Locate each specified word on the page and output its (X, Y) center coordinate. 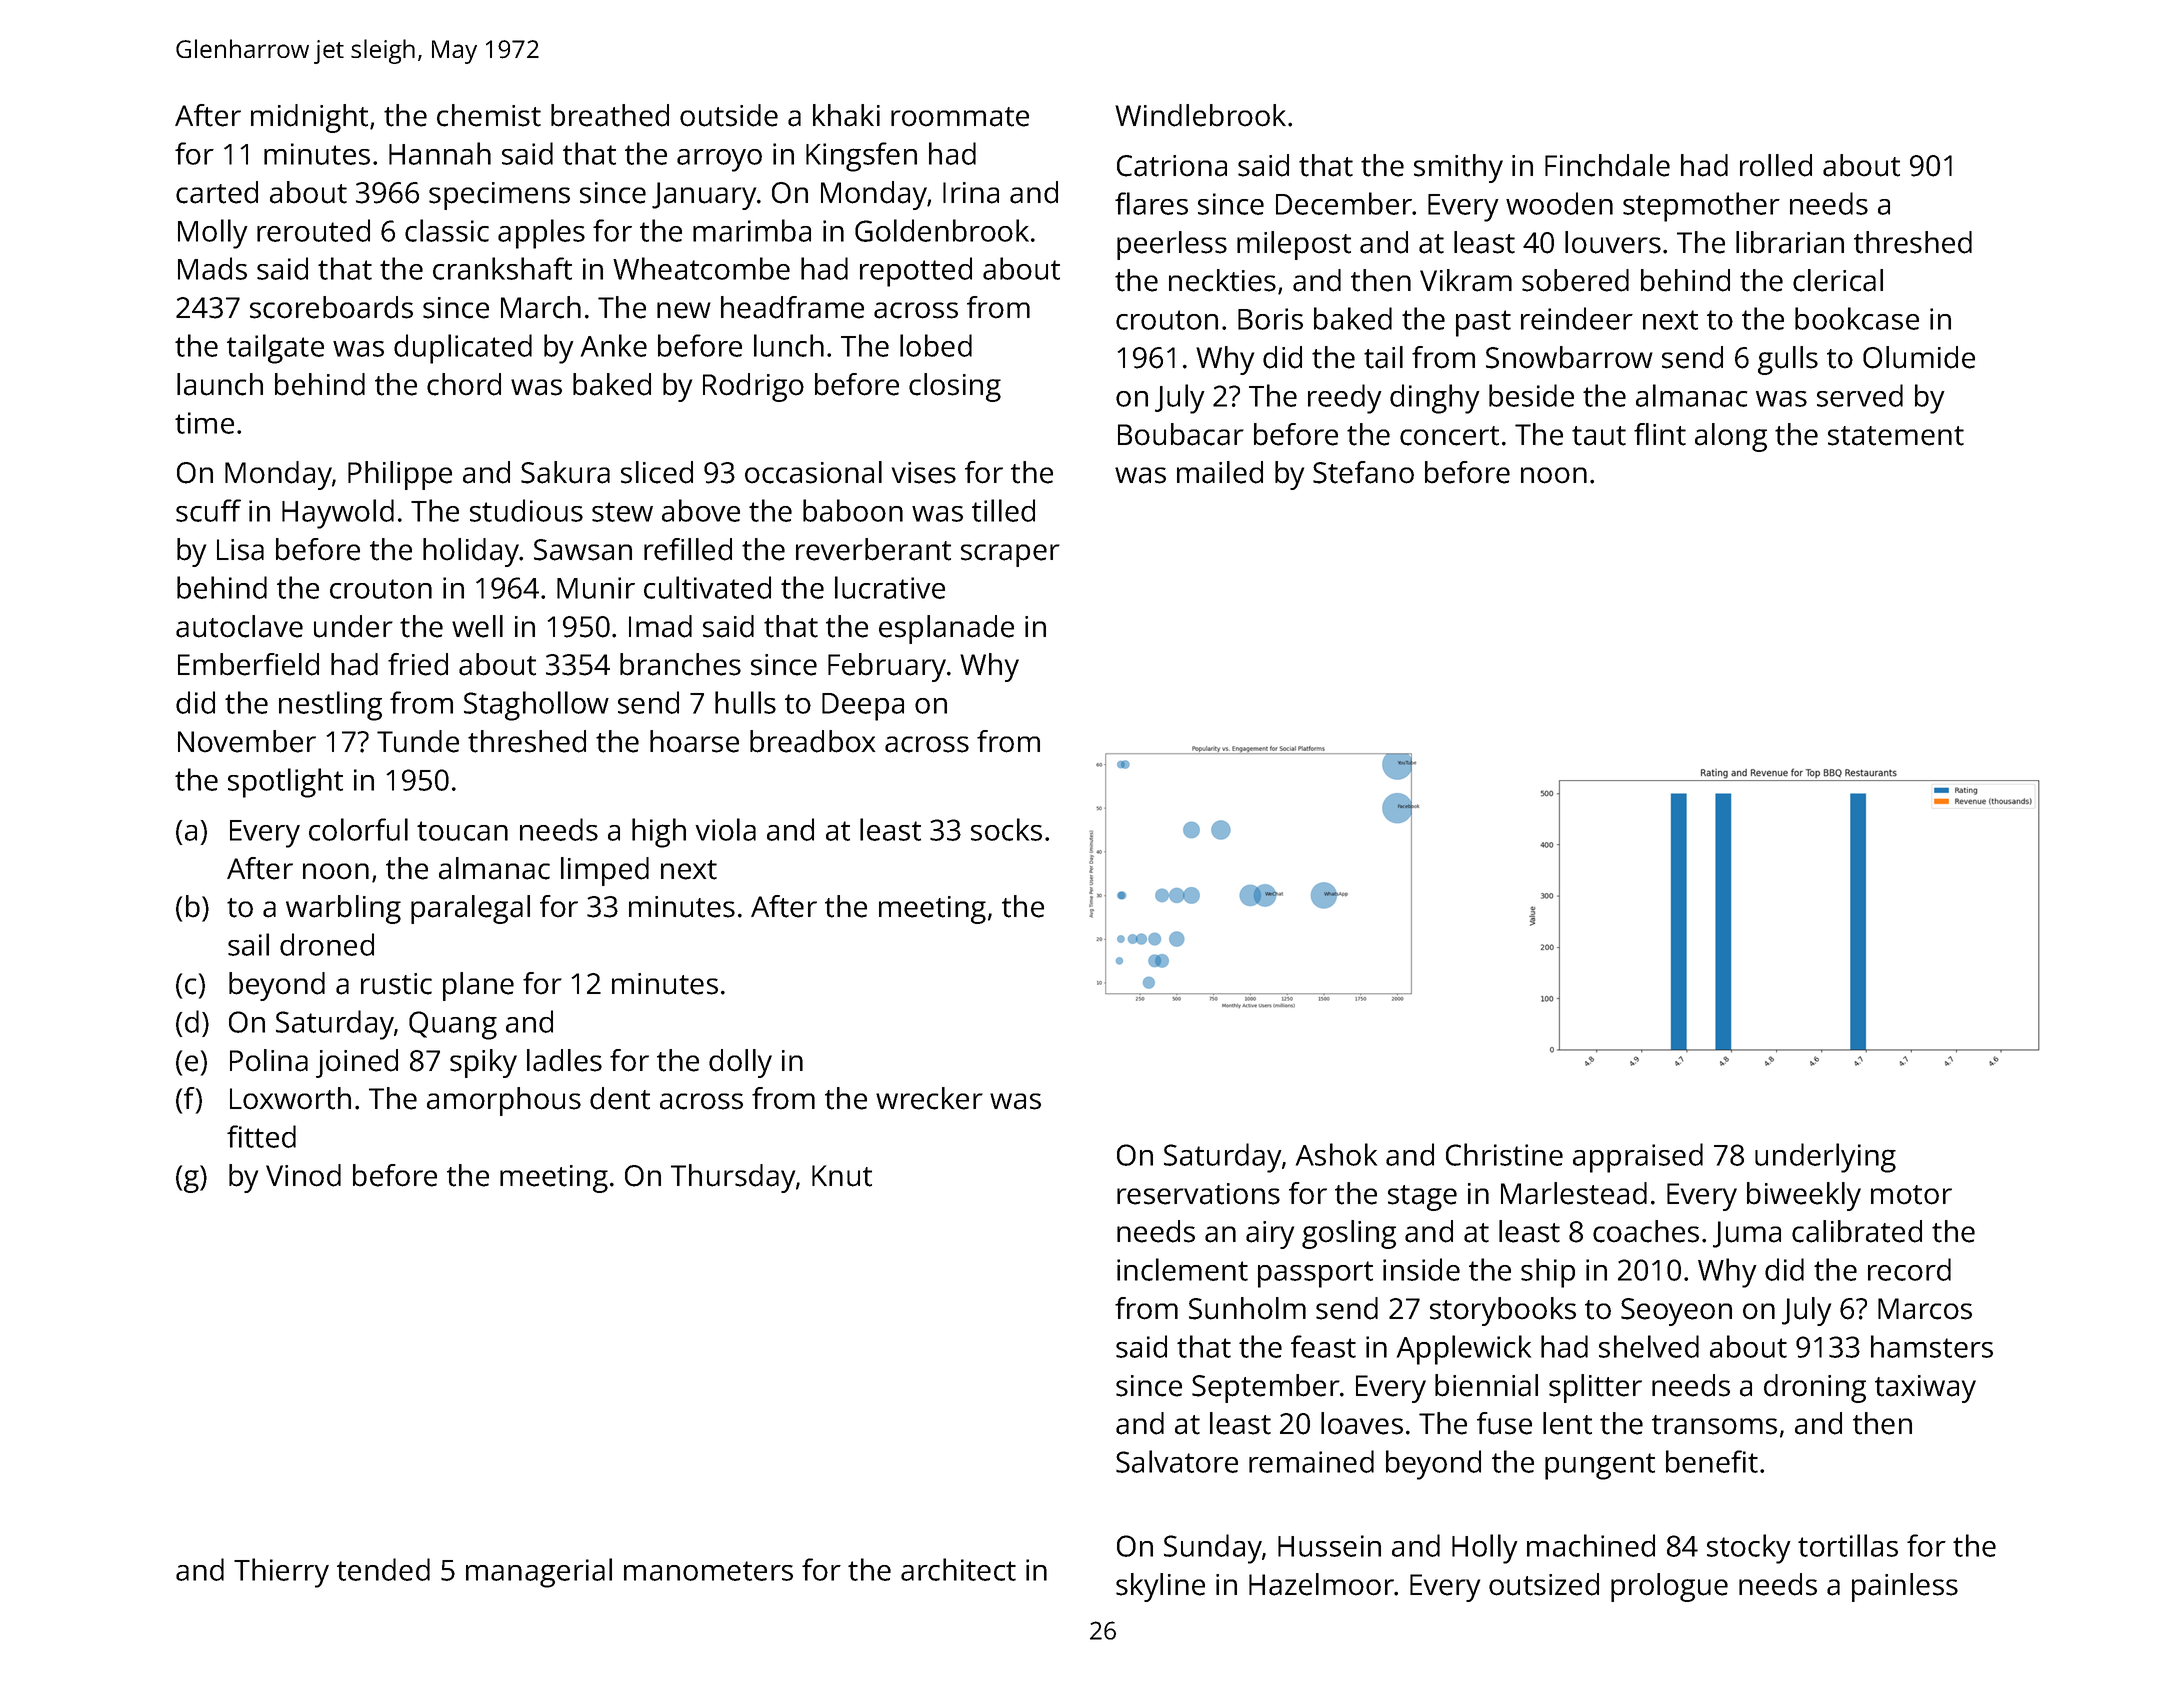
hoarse (694, 741)
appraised (1638, 1158)
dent (620, 1098)
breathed (610, 115)
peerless (1172, 245)
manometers (708, 1571)
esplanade (946, 629)
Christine (1504, 1154)
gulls (1788, 360)
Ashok (1336, 1154)
